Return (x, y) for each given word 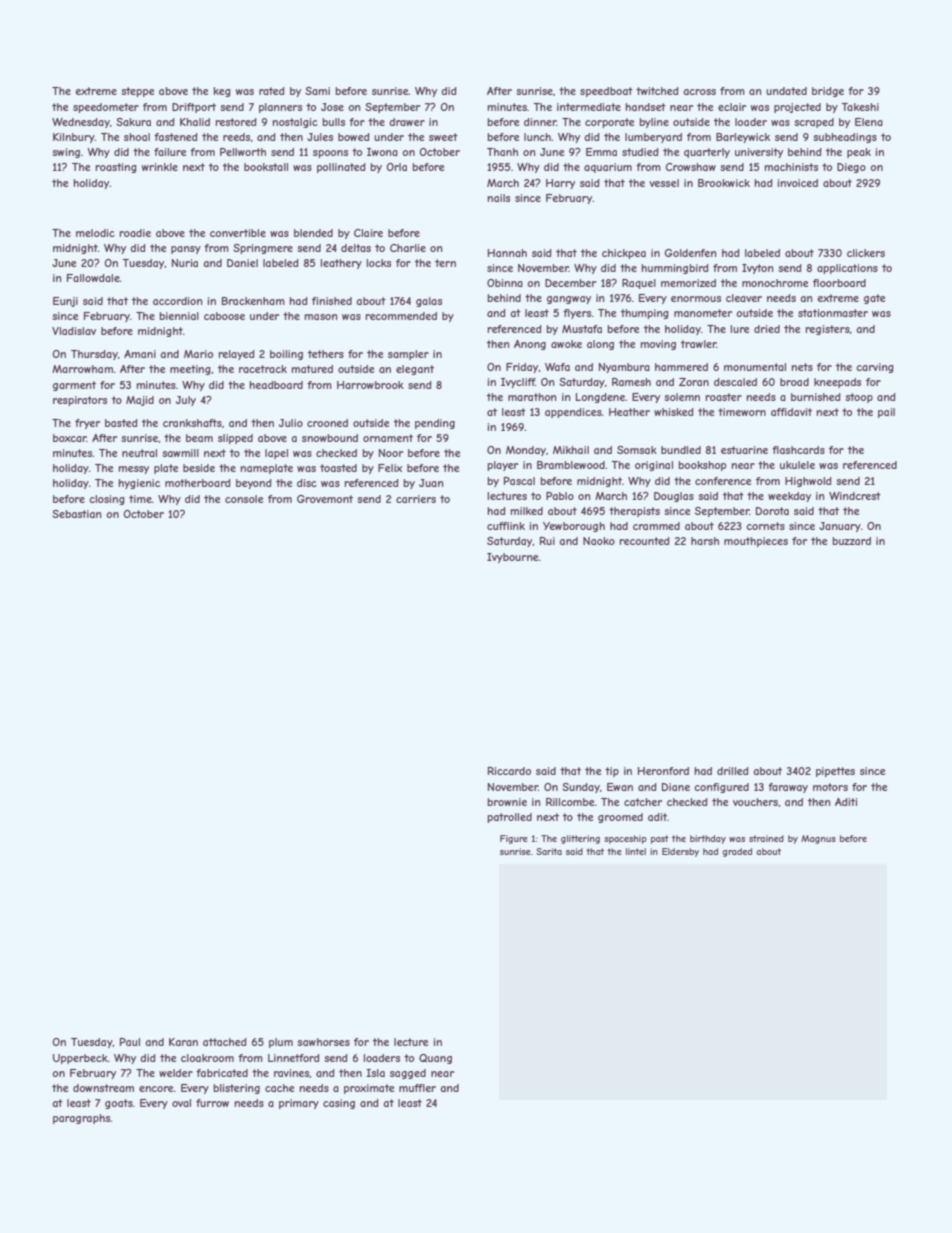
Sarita (549, 851)
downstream (103, 1088)
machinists (791, 167)
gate (874, 299)
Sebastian (77, 514)
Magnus (818, 839)
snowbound (330, 438)
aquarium (608, 168)
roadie (135, 233)
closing (107, 500)
